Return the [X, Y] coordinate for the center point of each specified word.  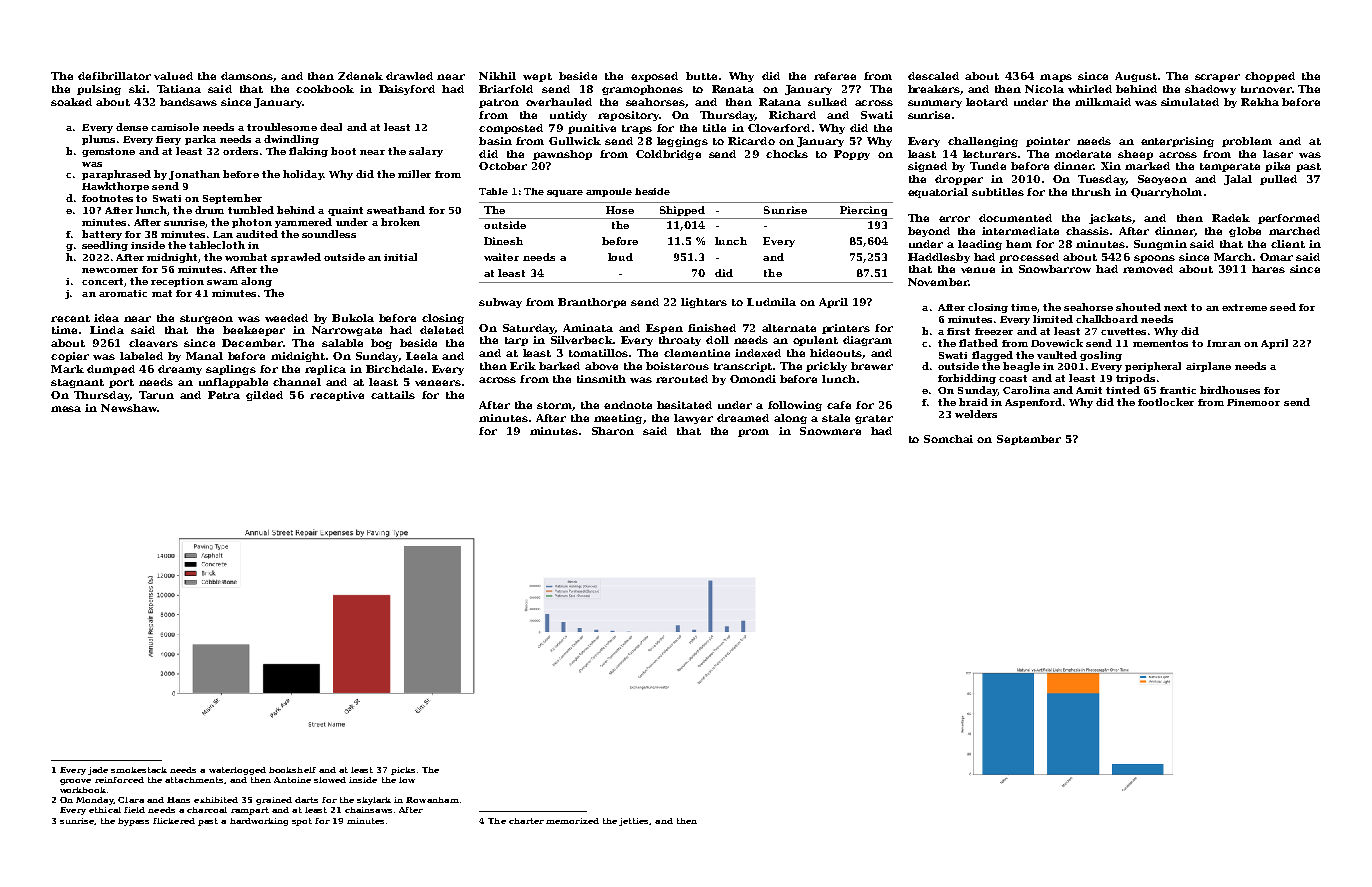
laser [1278, 154]
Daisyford [407, 90]
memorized [572, 821]
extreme [1244, 307]
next [1175, 307]
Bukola [353, 318]
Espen [664, 329]
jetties [634, 822]
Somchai [948, 439]
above [601, 366]
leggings [682, 142]
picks [403, 771]
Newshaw [129, 408]
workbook [83, 790]
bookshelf [292, 770]
